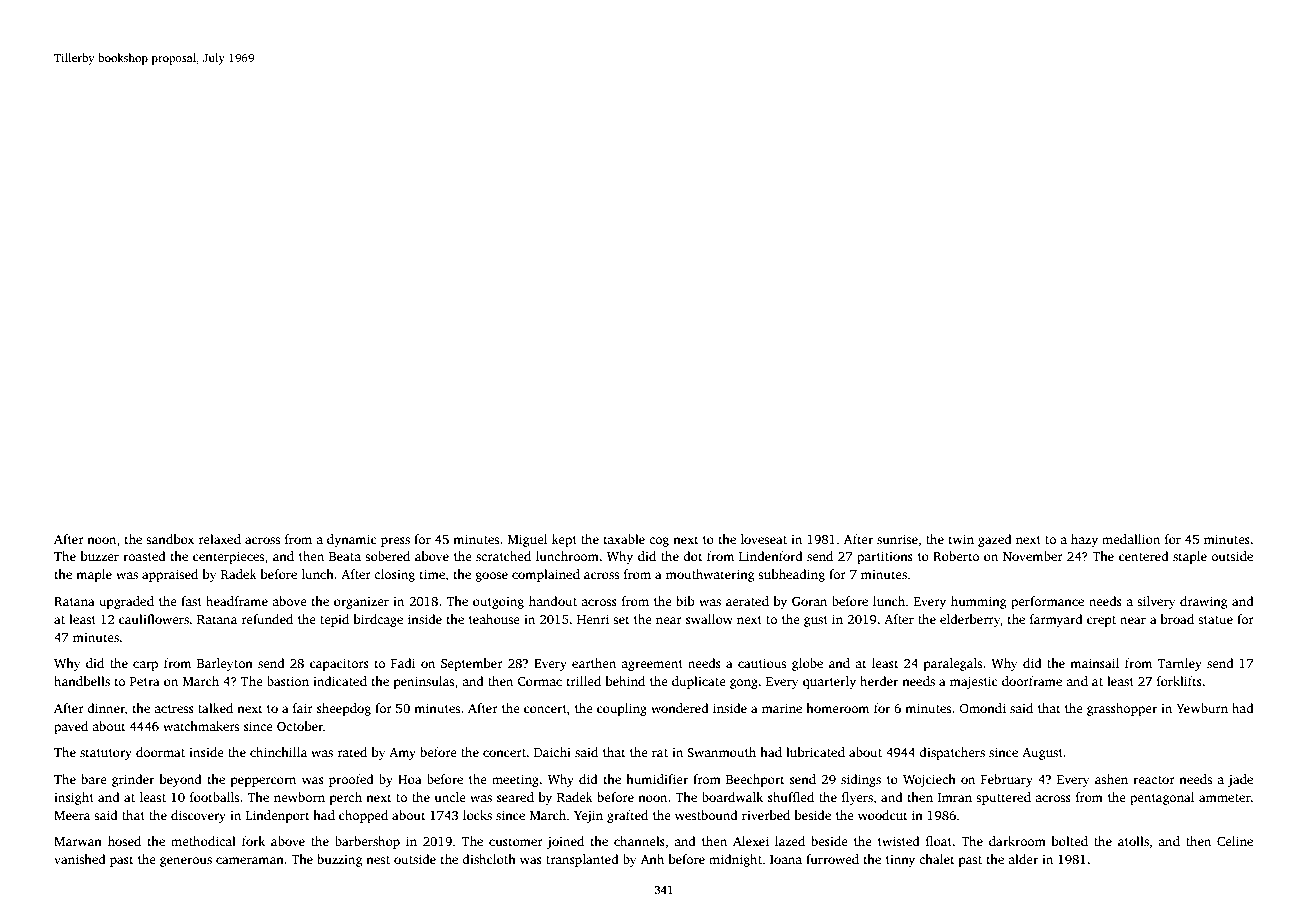  Describe the element at coordinates (624, 539) in the screenshot. I see `taxable` at that location.
